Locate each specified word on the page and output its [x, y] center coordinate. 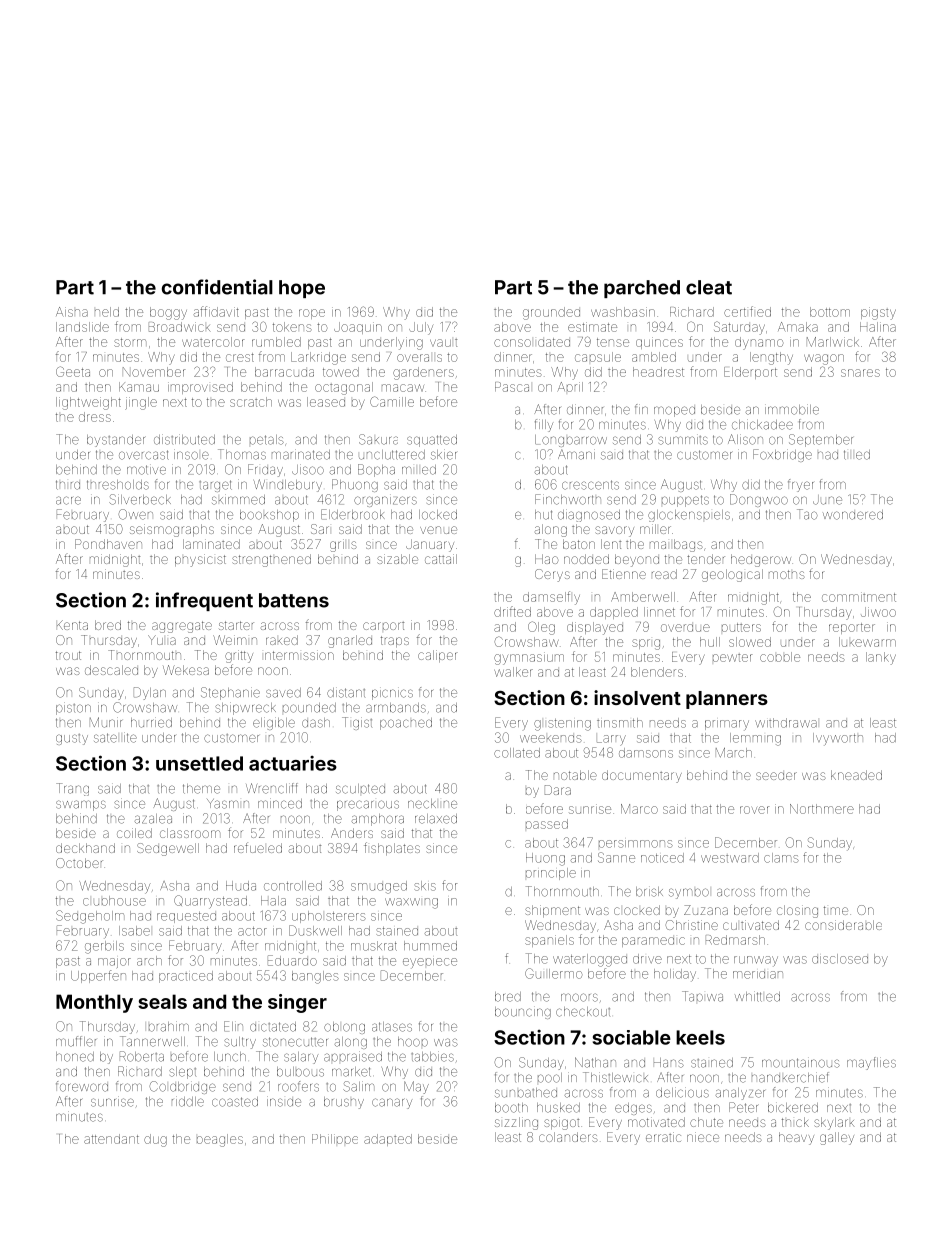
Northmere [822, 809]
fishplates [392, 848]
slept [182, 1073]
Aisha [72, 312]
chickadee [762, 424]
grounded [551, 313]
